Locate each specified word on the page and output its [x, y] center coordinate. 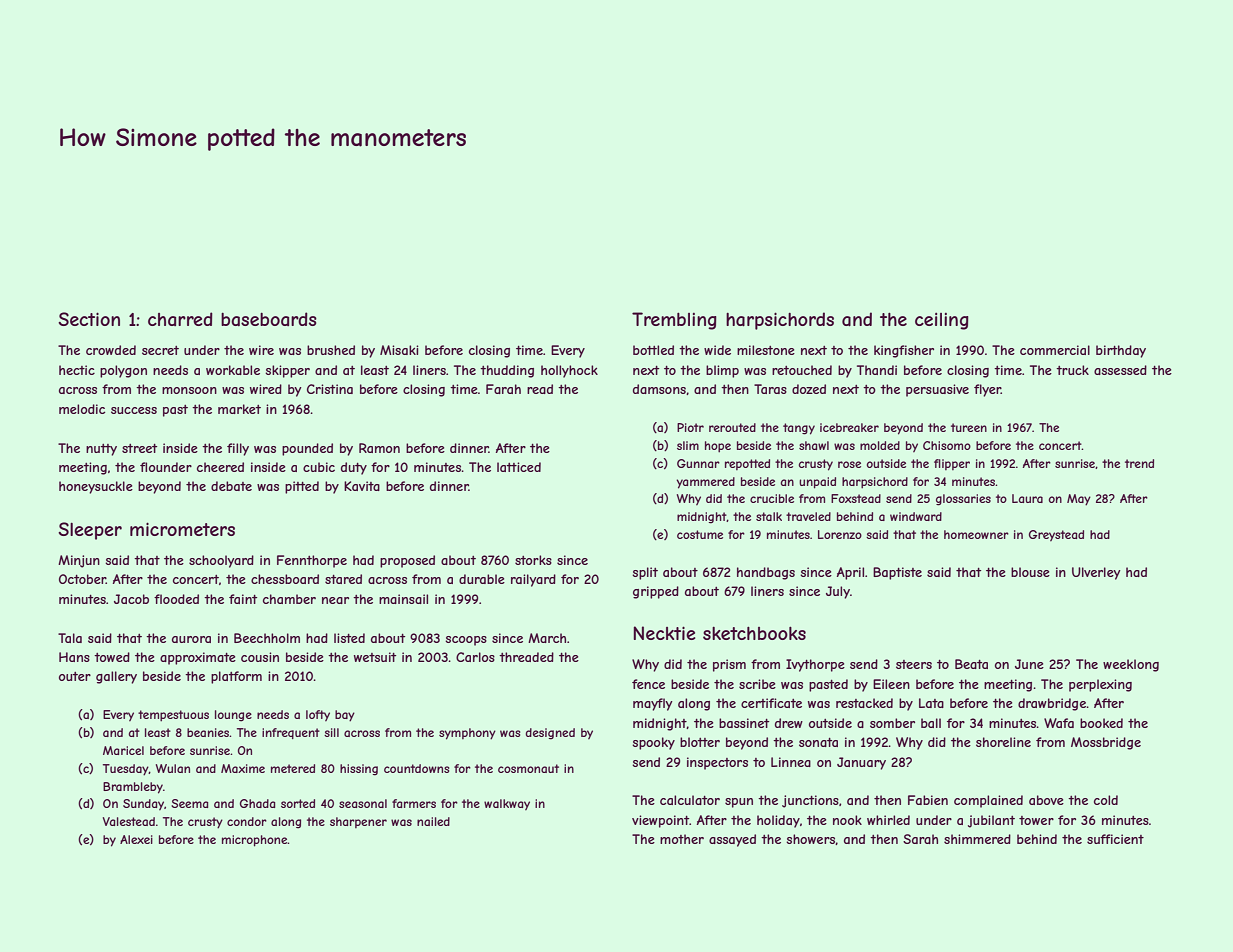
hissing [359, 770]
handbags [766, 573]
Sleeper [90, 531]
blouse [1030, 572]
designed [550, 734]
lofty [318, 715]
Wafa [1059, 723]
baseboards [269, 319]
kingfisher [904, 351]
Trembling [674, 321]
